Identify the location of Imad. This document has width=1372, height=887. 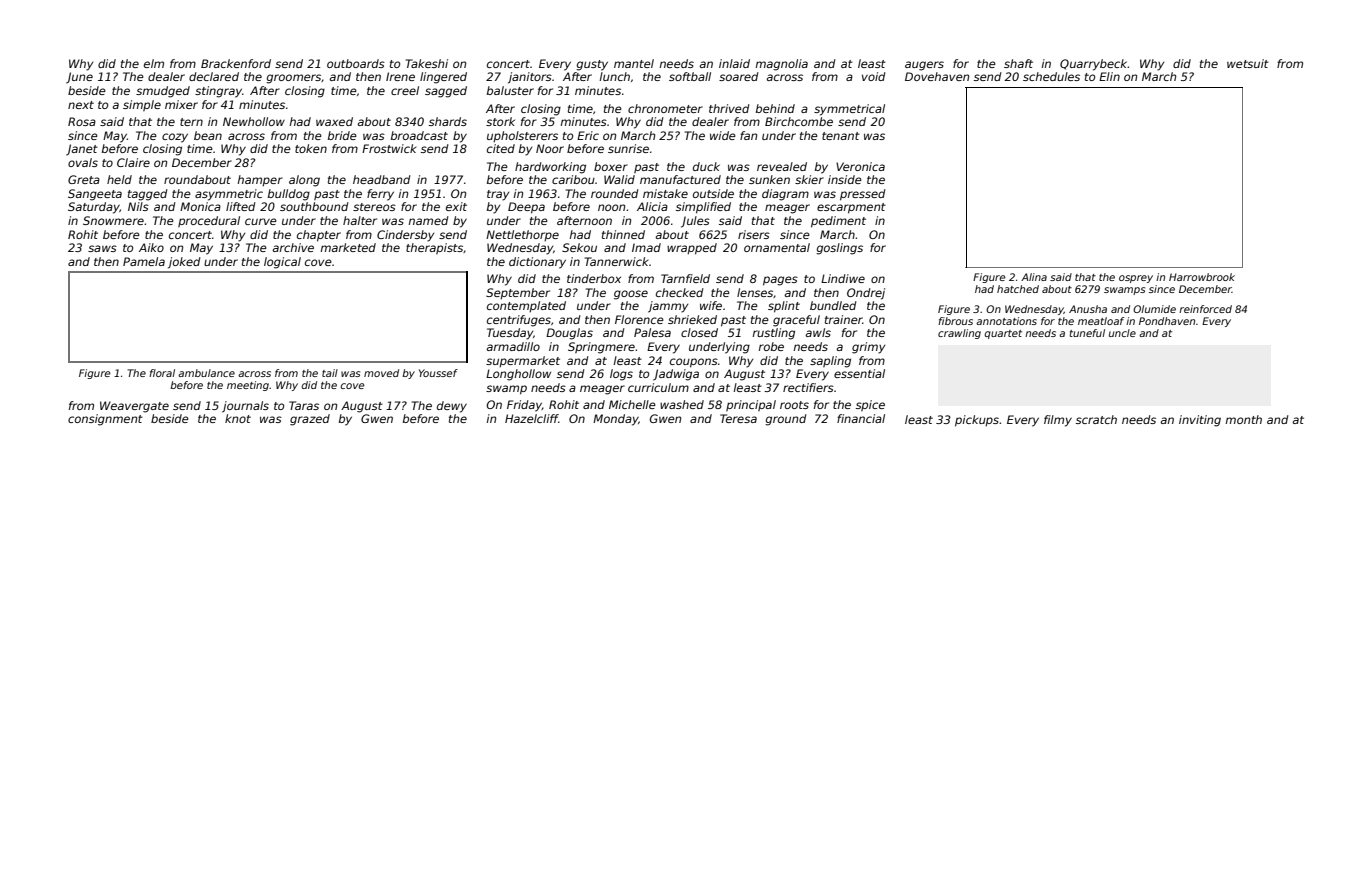
(646, 247).
